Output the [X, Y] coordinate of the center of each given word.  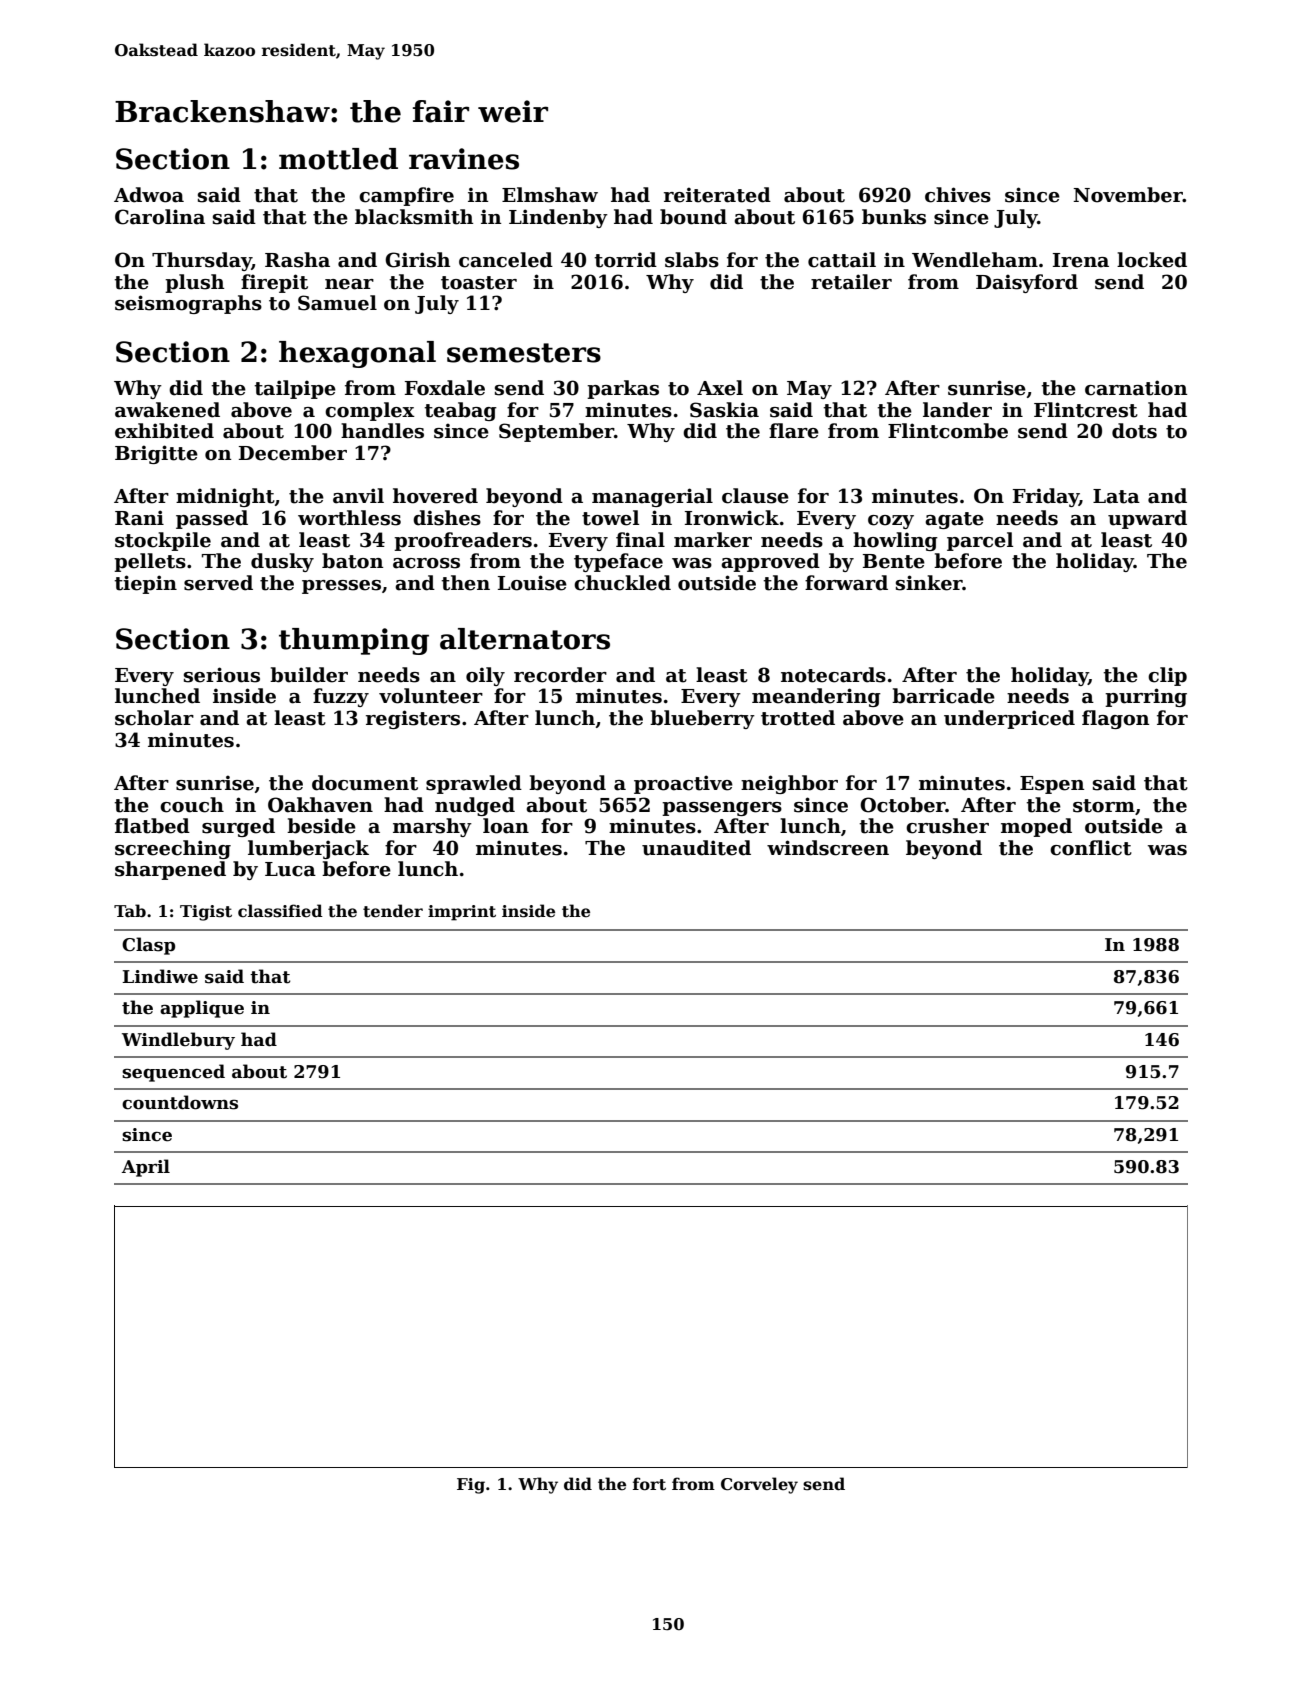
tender [393, 911]
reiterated [717, 195]
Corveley [759, 1485]
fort [649, 1484]
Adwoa [149, 195]
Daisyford [1027, 283]
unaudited [696, 848]
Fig [471, 1486]
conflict [1091, 848]
